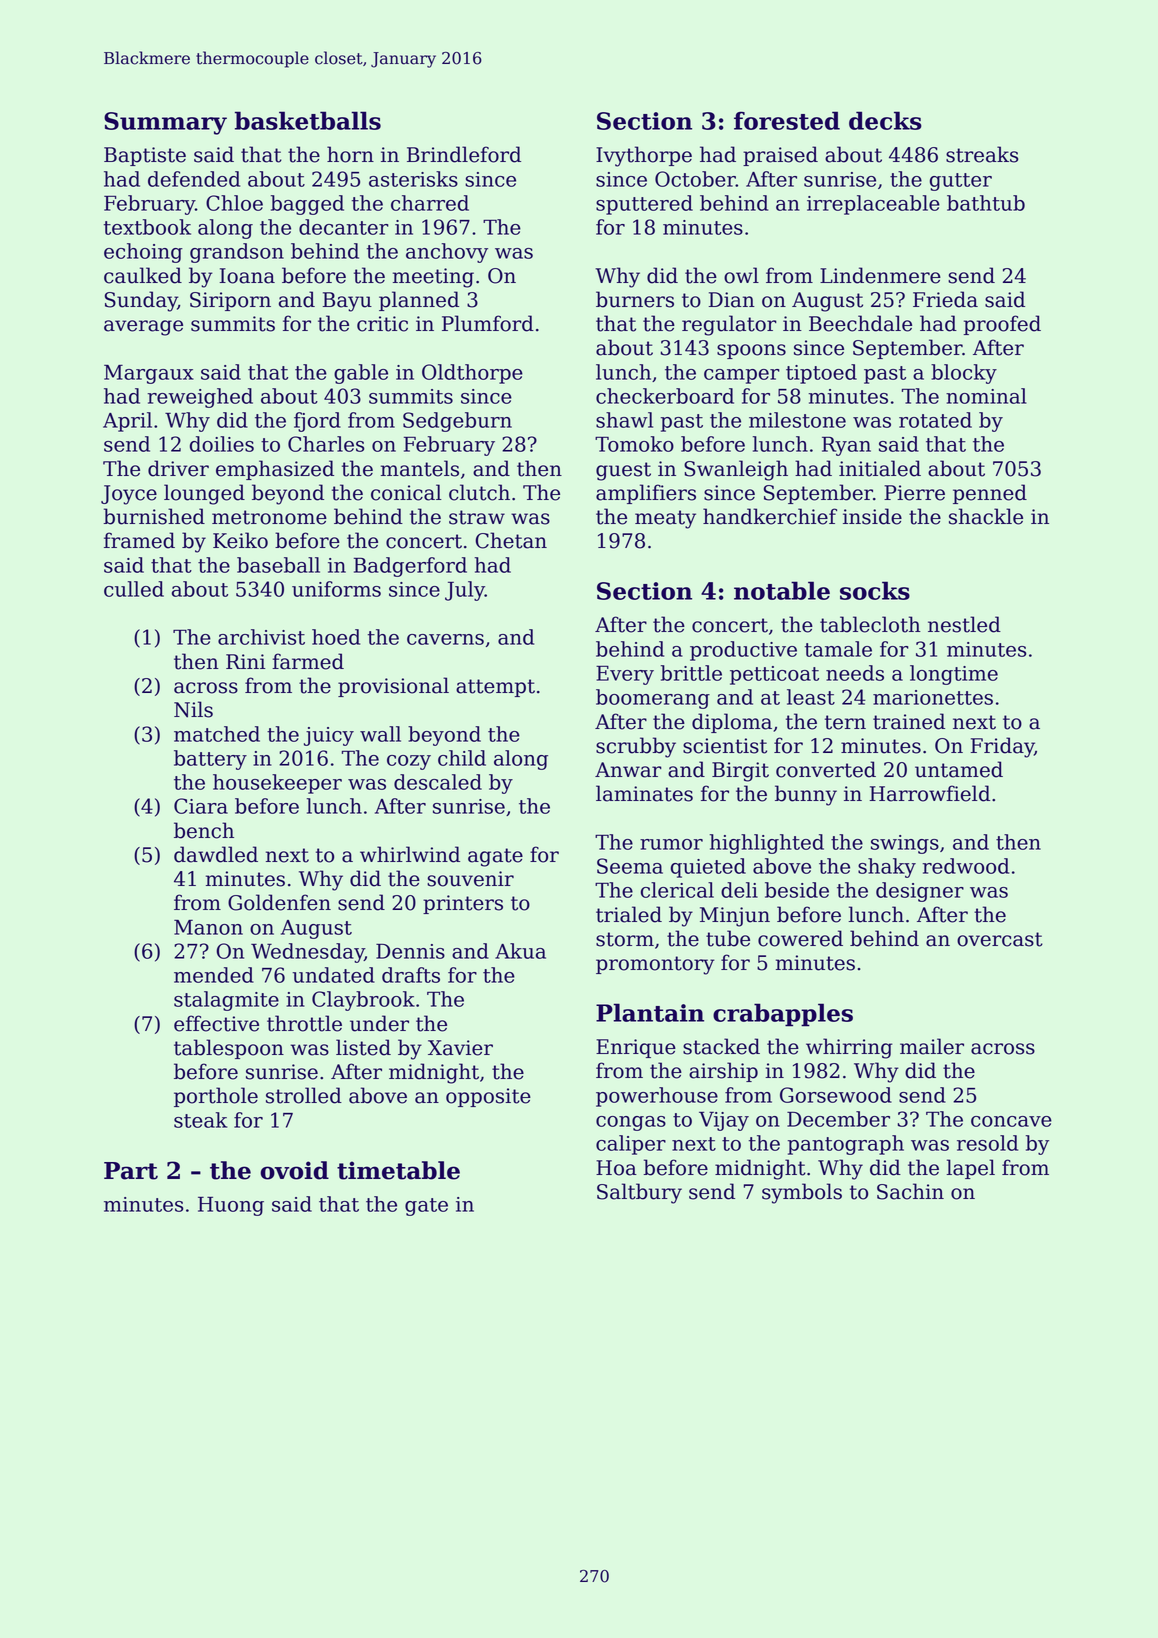 The height and width of the image is (1638, 1158). I want to click on basketballs, so click(308, 120).
